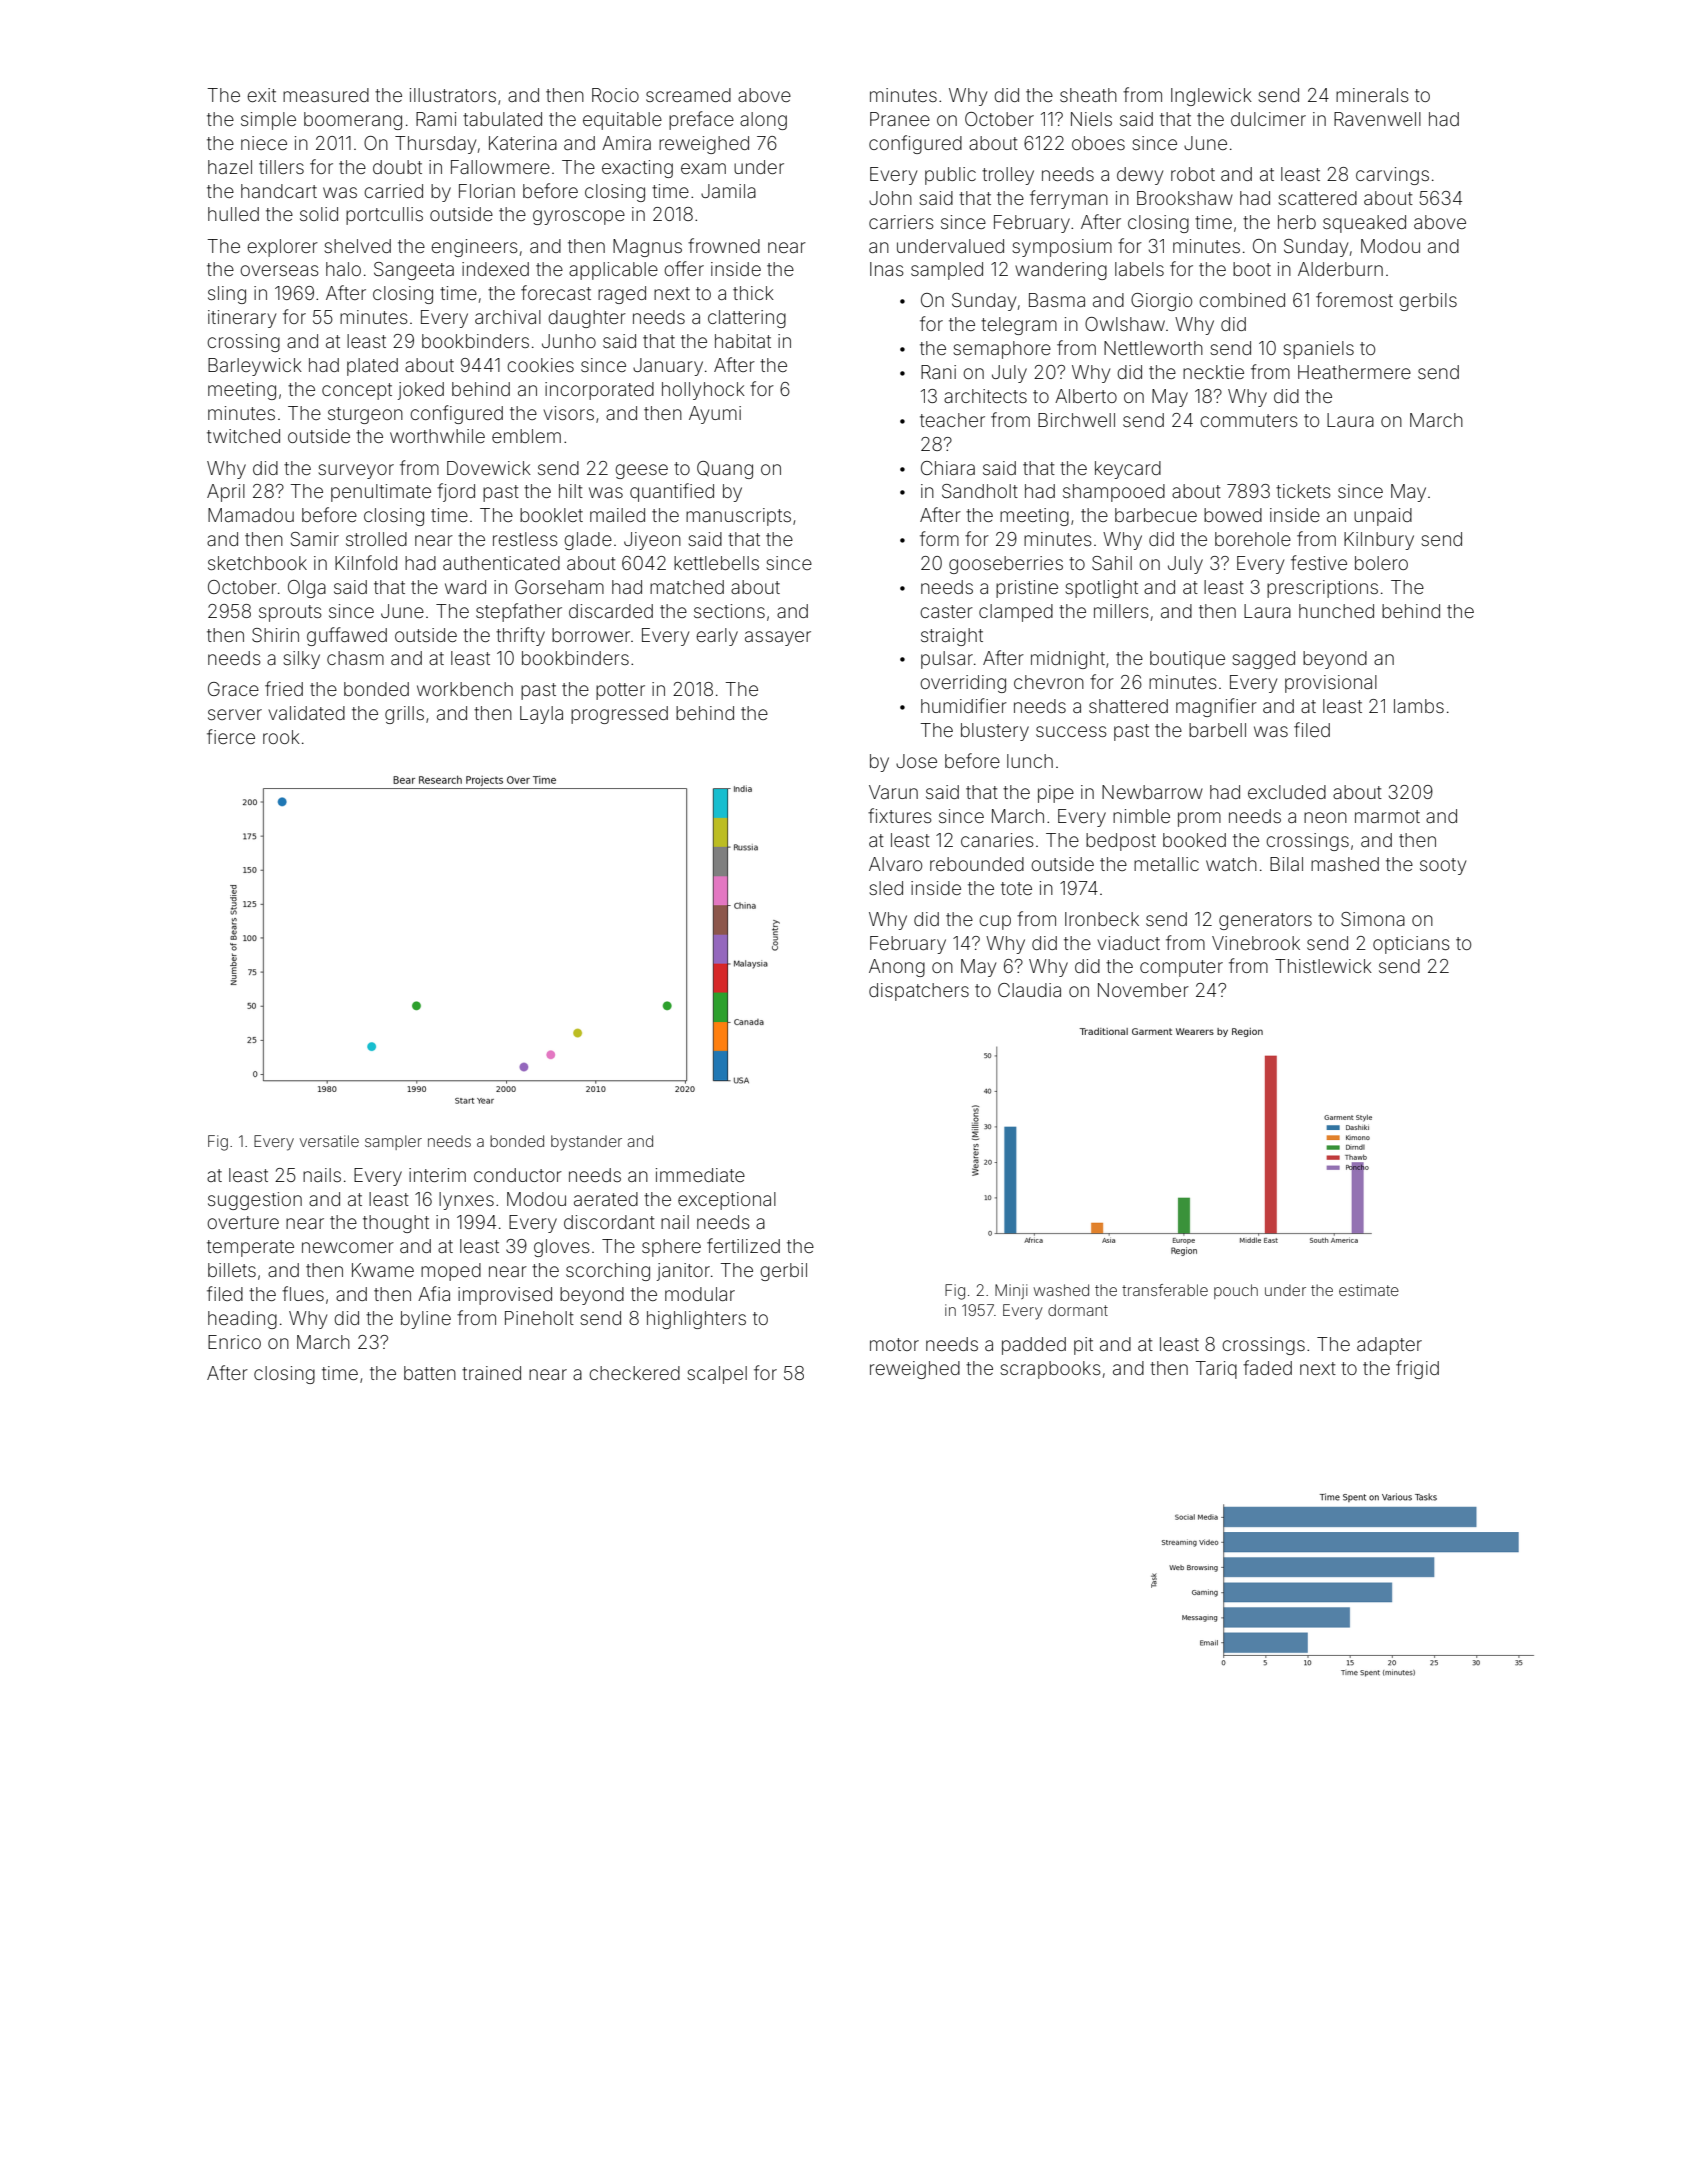  What do you see at coordinates (688, 95) in the screenshot?
I see `screamed` at bounding box center [688, 95].
